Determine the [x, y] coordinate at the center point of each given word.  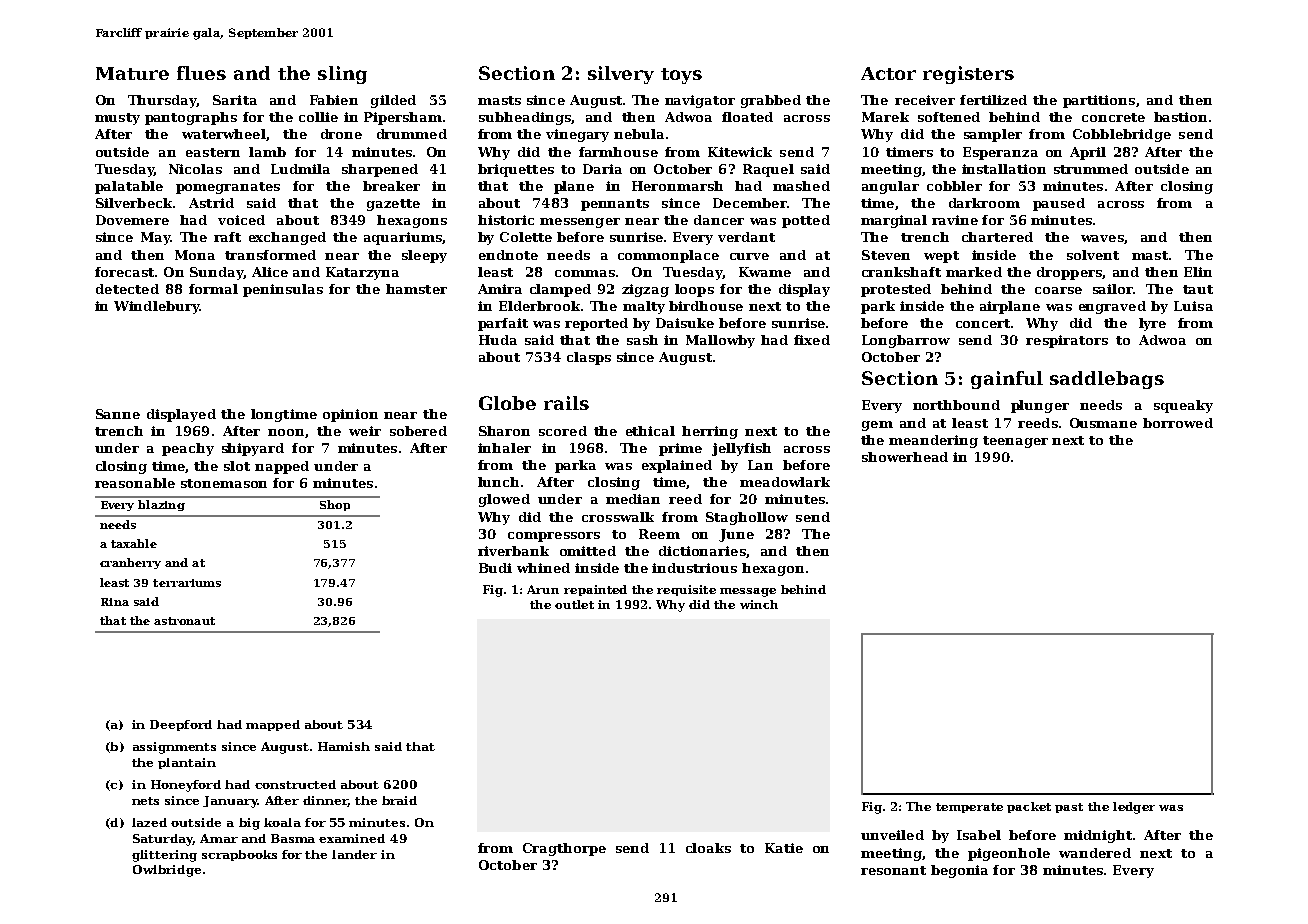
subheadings [525, 118]
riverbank [513, 551]
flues [201, 73]
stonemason [224, 483]
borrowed [1178, 423]
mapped [273, 725]
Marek [885, 117]
